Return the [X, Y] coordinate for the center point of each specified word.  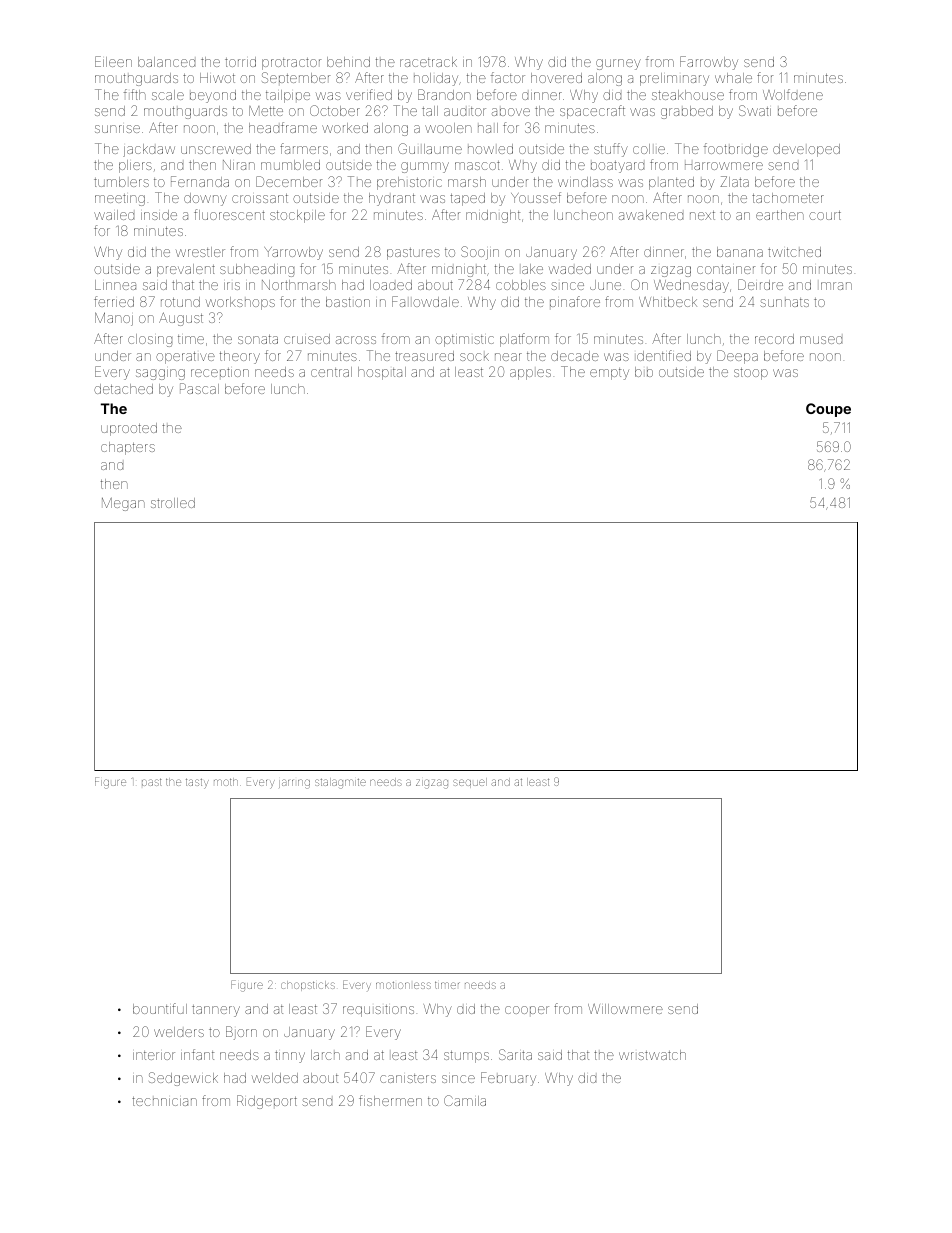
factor [508, 77]
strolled [173, 503]
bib [644, 372]
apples [530, 374]
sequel [470, 783]
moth [226, 782]
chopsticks [308, 986]
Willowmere [625, 1009]
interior [154, 1055]
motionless [403, 985]
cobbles [521, 285]
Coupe [828, 410]
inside [159, 215]
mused [821, 340]
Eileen [113, 61]
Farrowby [709, 63]
